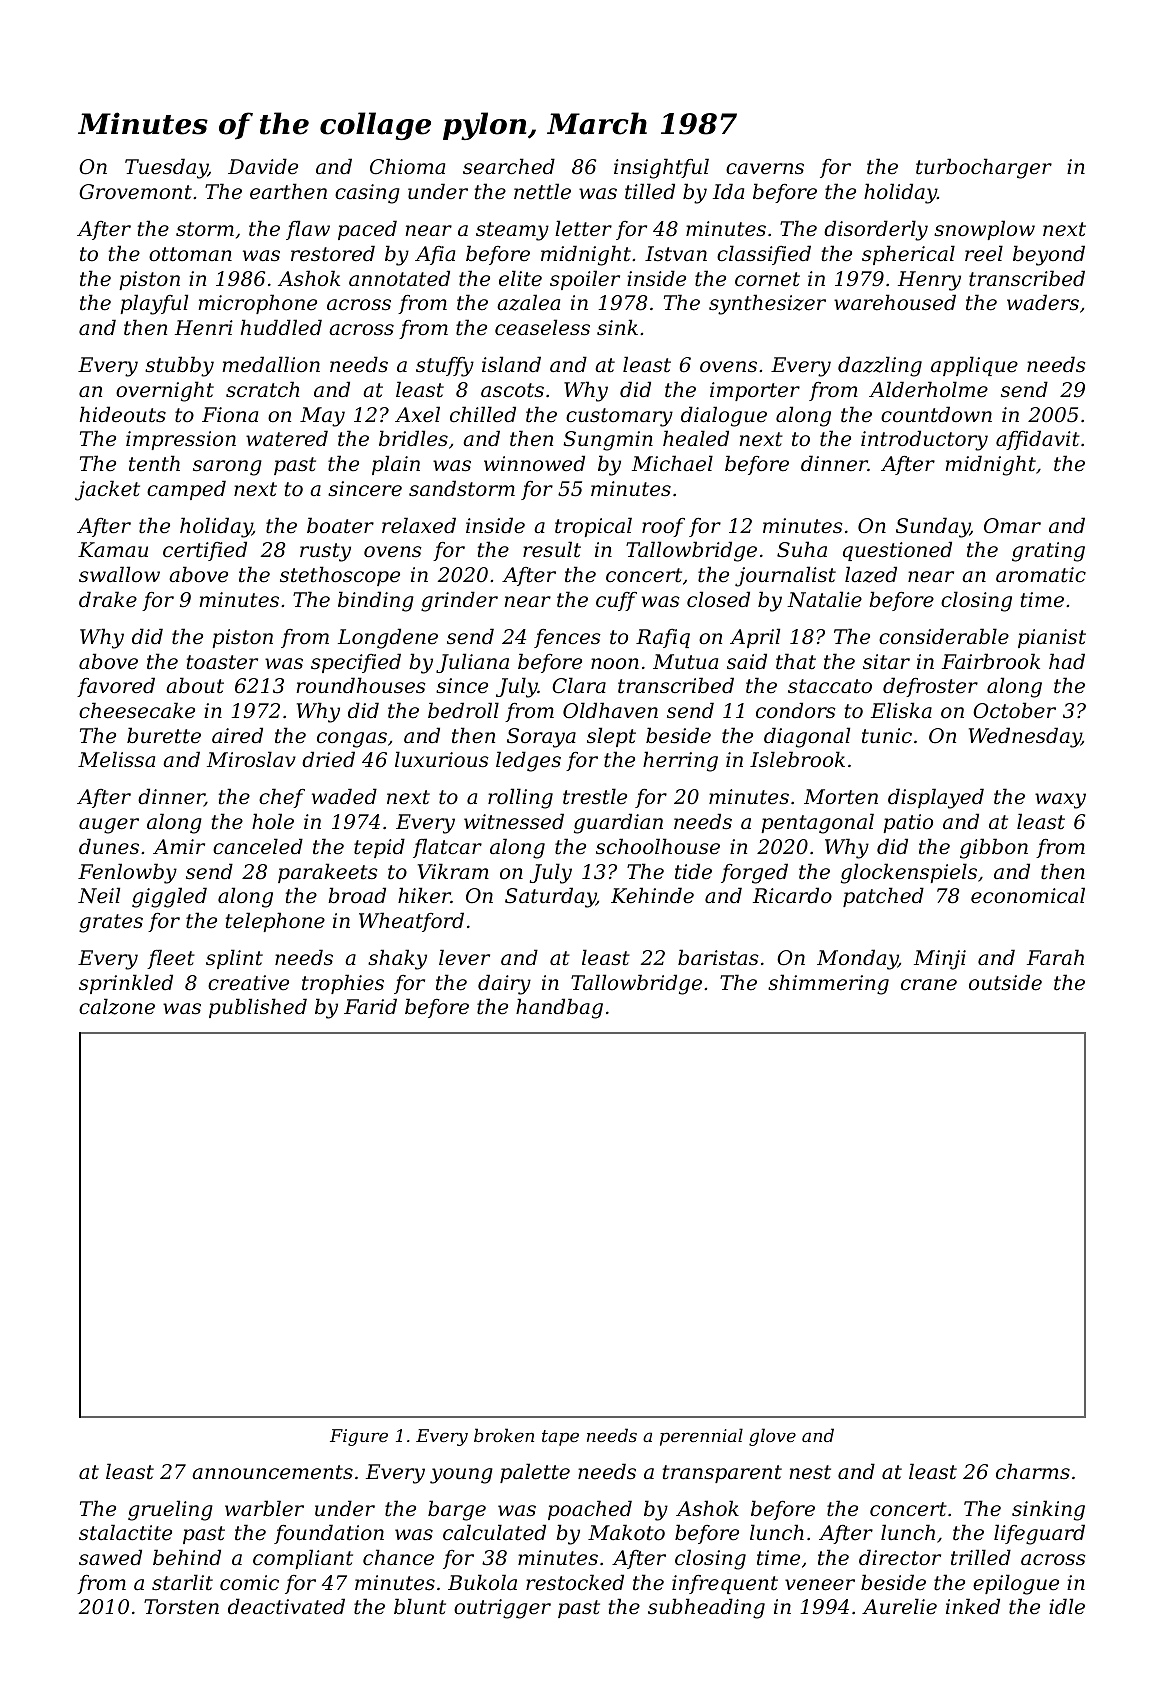  I want to click on Wednesday, so click(1025, 737).
